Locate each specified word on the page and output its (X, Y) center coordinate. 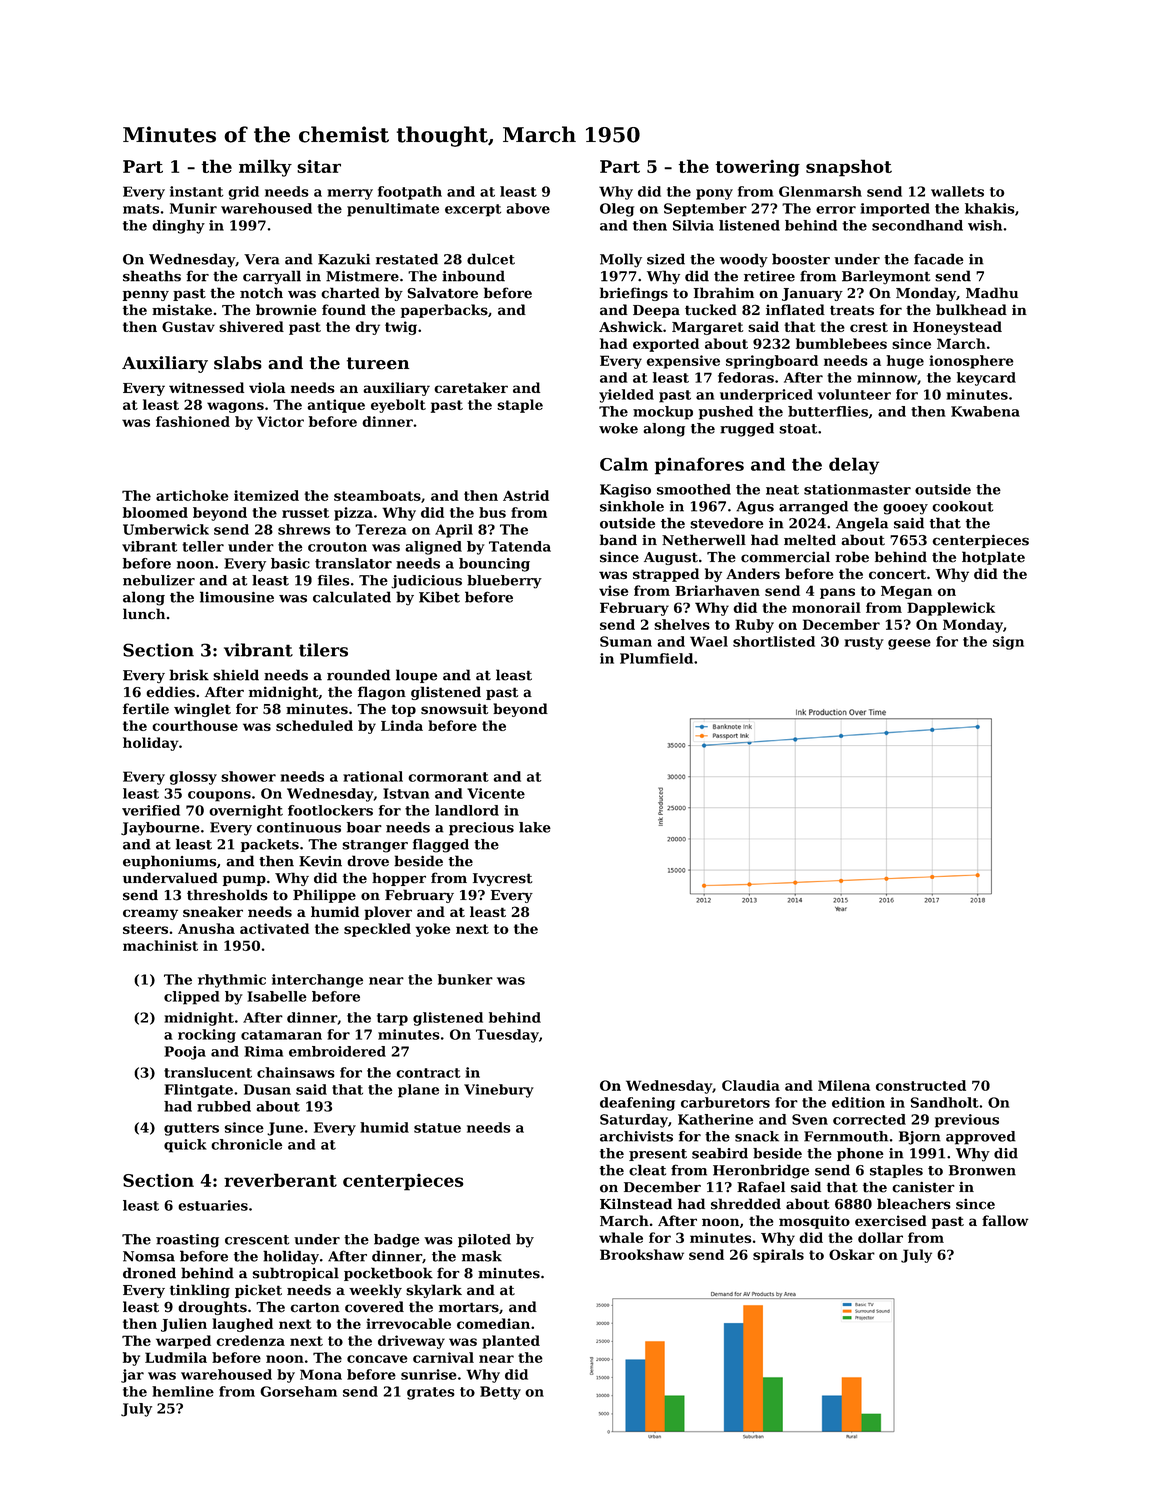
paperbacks (444, 311)
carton (315, 1307)
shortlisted (774, 641)
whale (621, 1237)
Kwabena (985, 411)
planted (511, 1342)
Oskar (852, 1254)
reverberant (280, 1180)
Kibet (439, 597)
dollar (880, 1237)
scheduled (314, 725)
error (836, 210)
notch (261, 293)
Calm (624, 464)
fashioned (193, 421)
